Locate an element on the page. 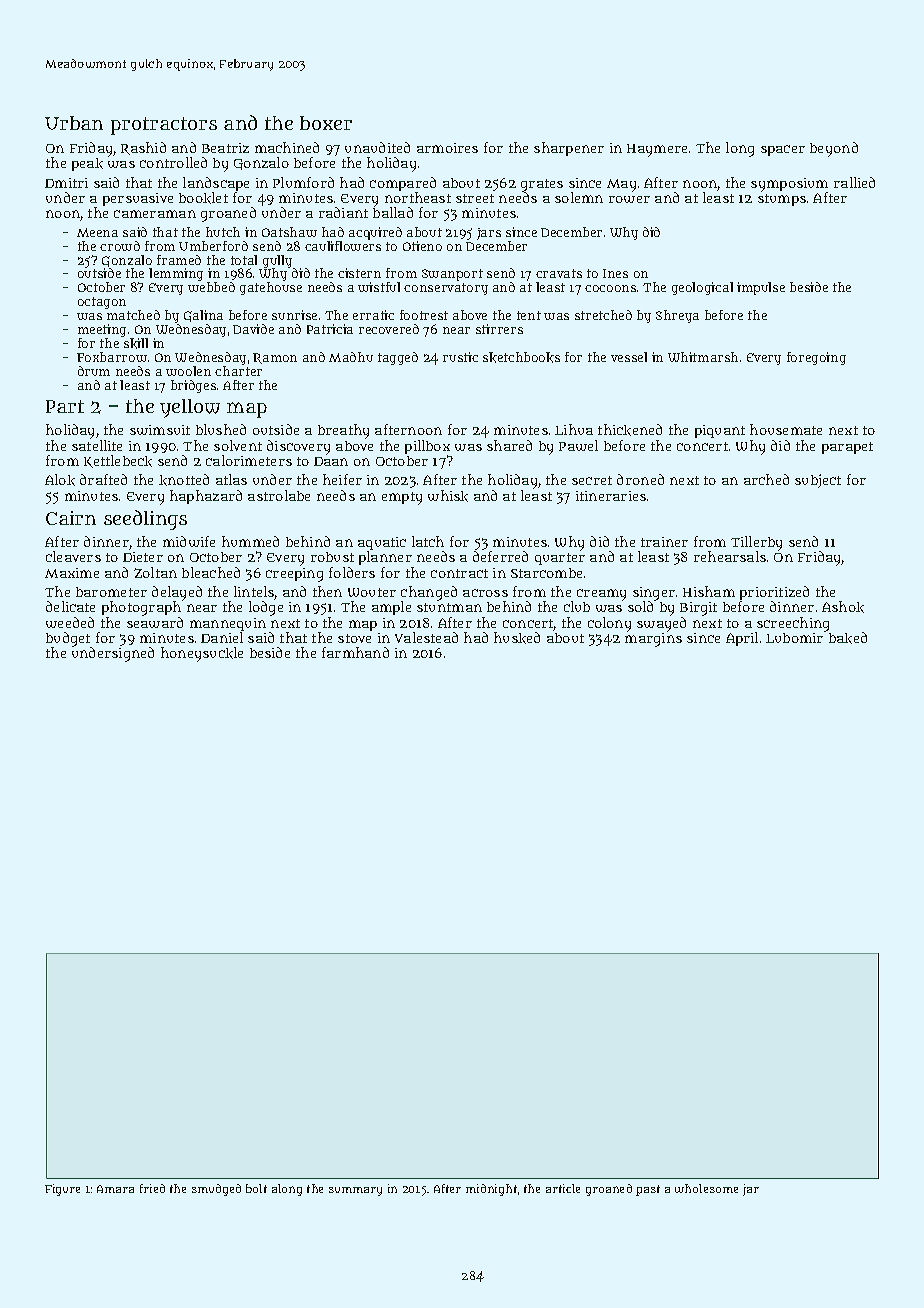 The height and width of the page is (1308, 924). summary is located at coordinates (355, 1191).
